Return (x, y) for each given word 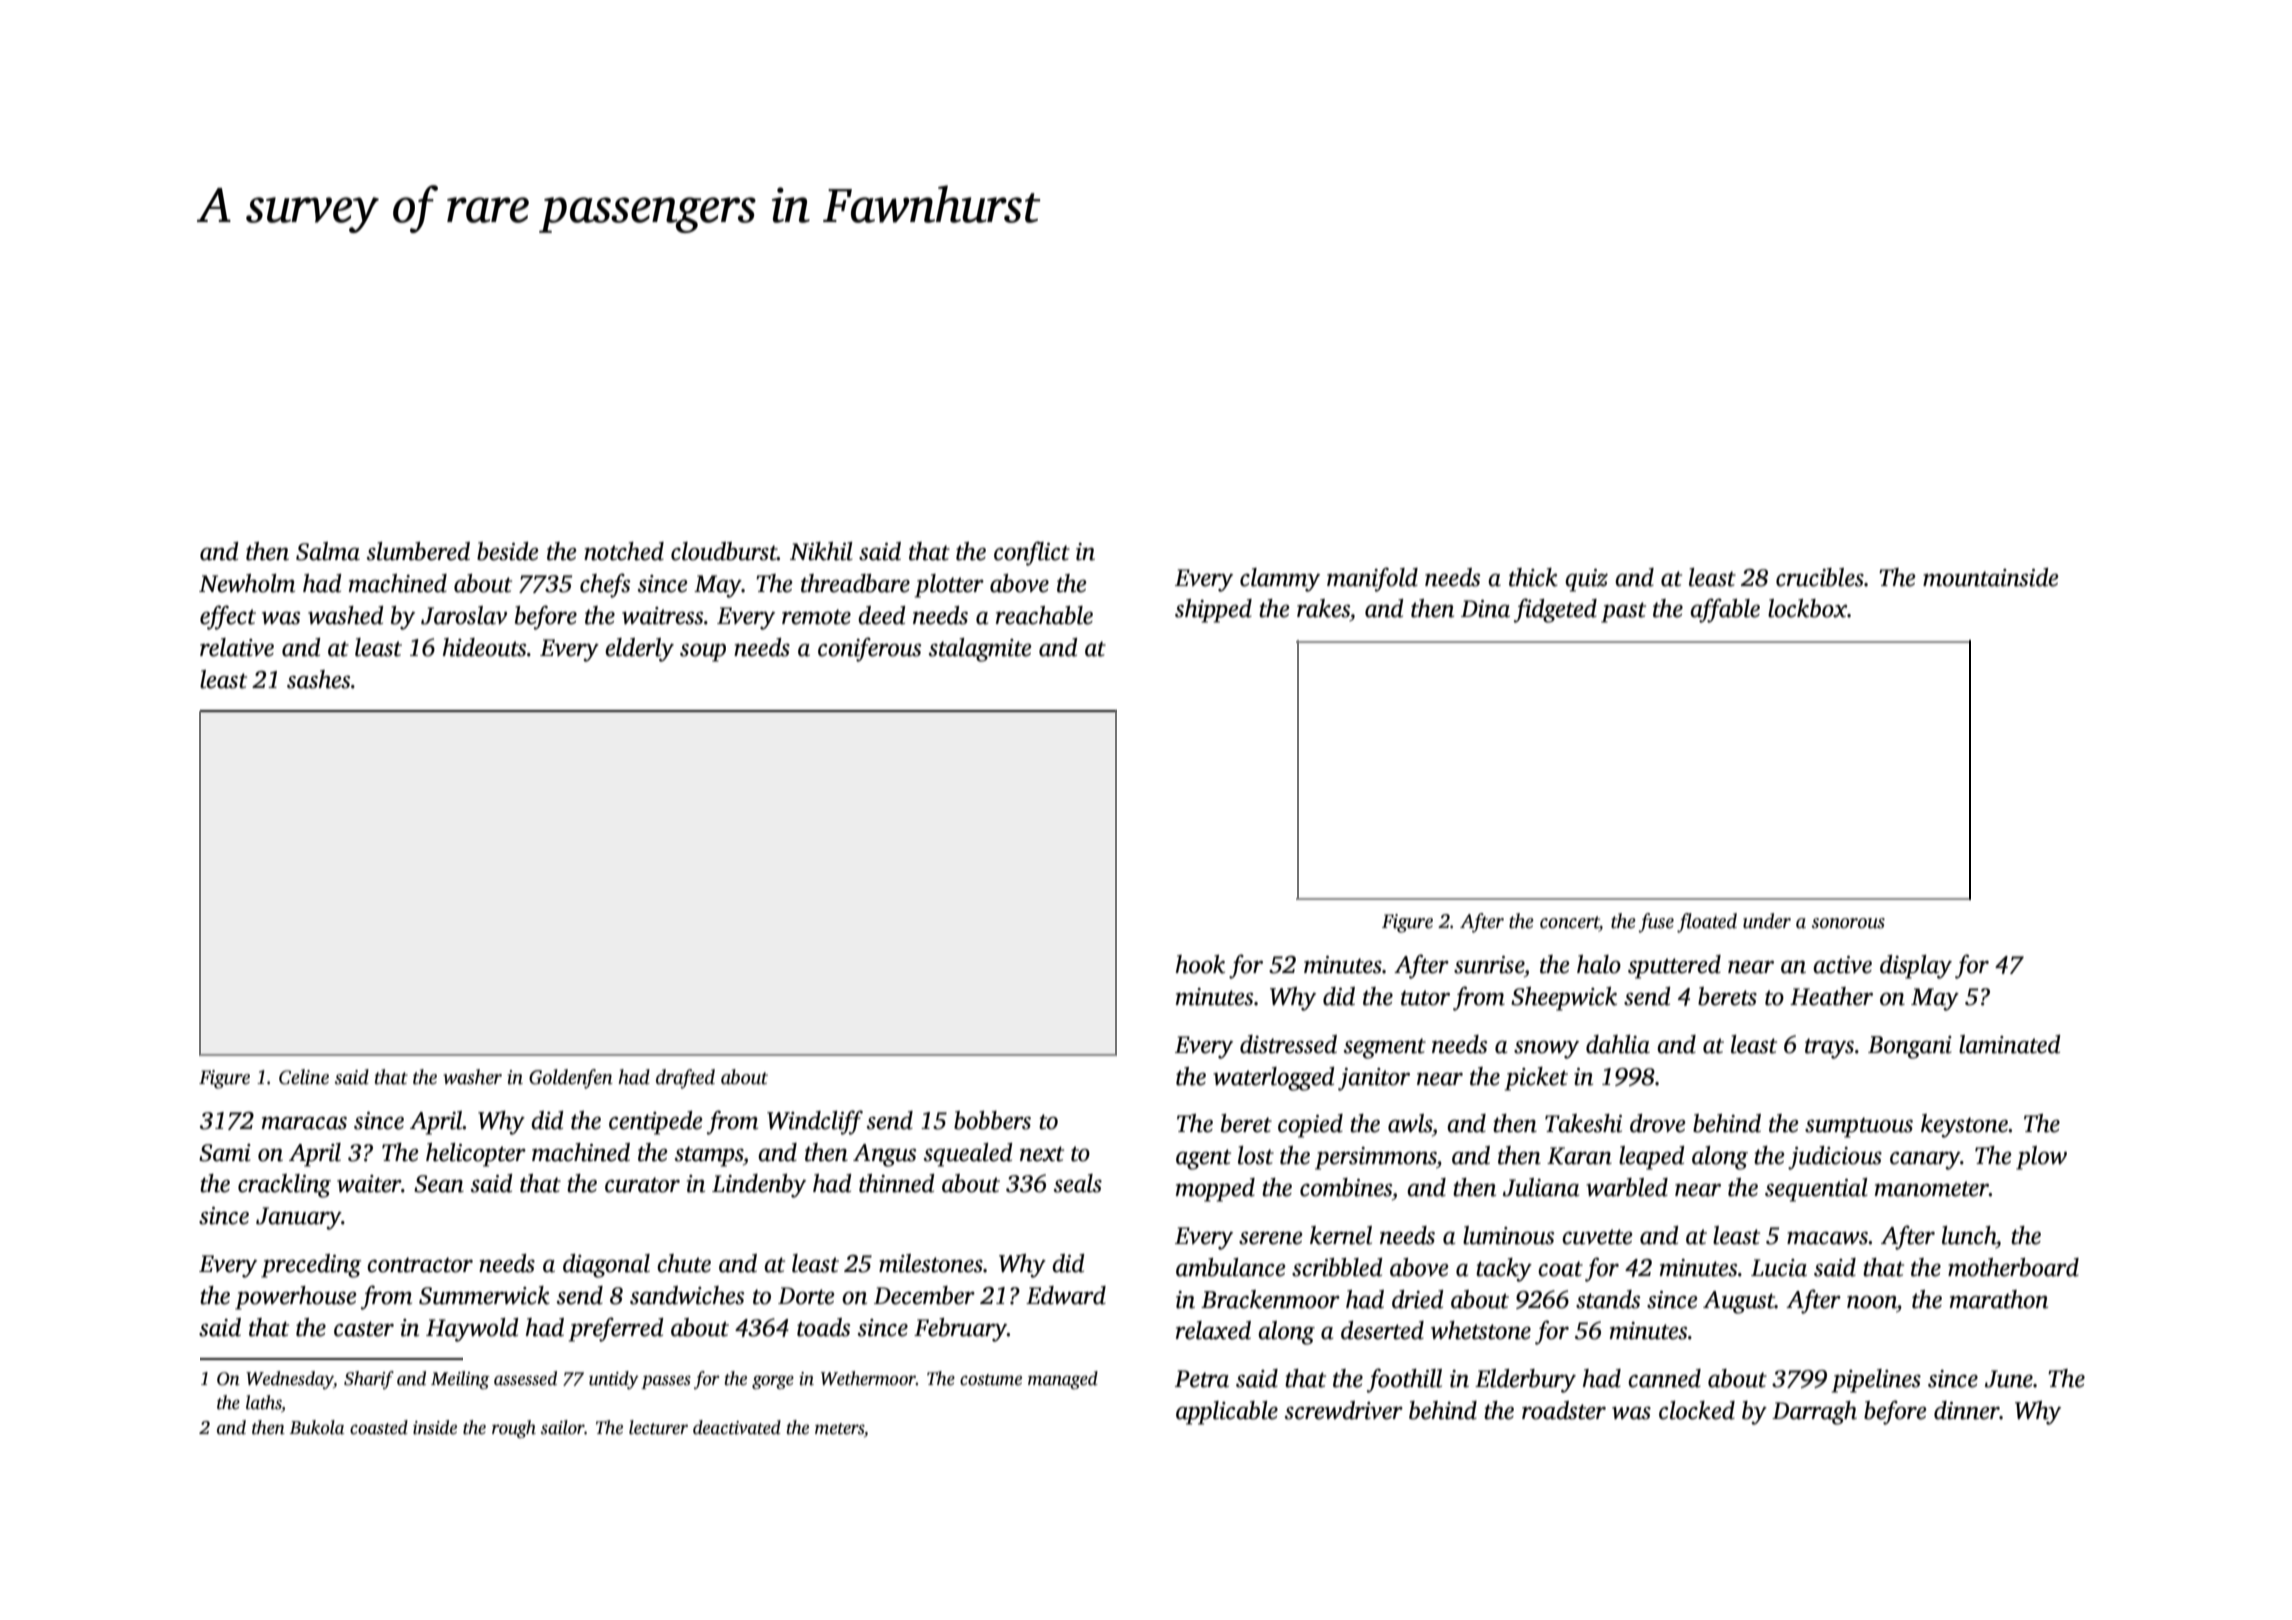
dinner (1967, 1410)
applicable (1227, 1413)
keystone (1964, 1126)
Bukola (316, 1427)
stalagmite (980, 650)
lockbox (1807, 608)
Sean (439, 1184)
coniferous (869, 649)
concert (1569, 922)
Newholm (247, 583)
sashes (318, 679)
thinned (897, 1183)
